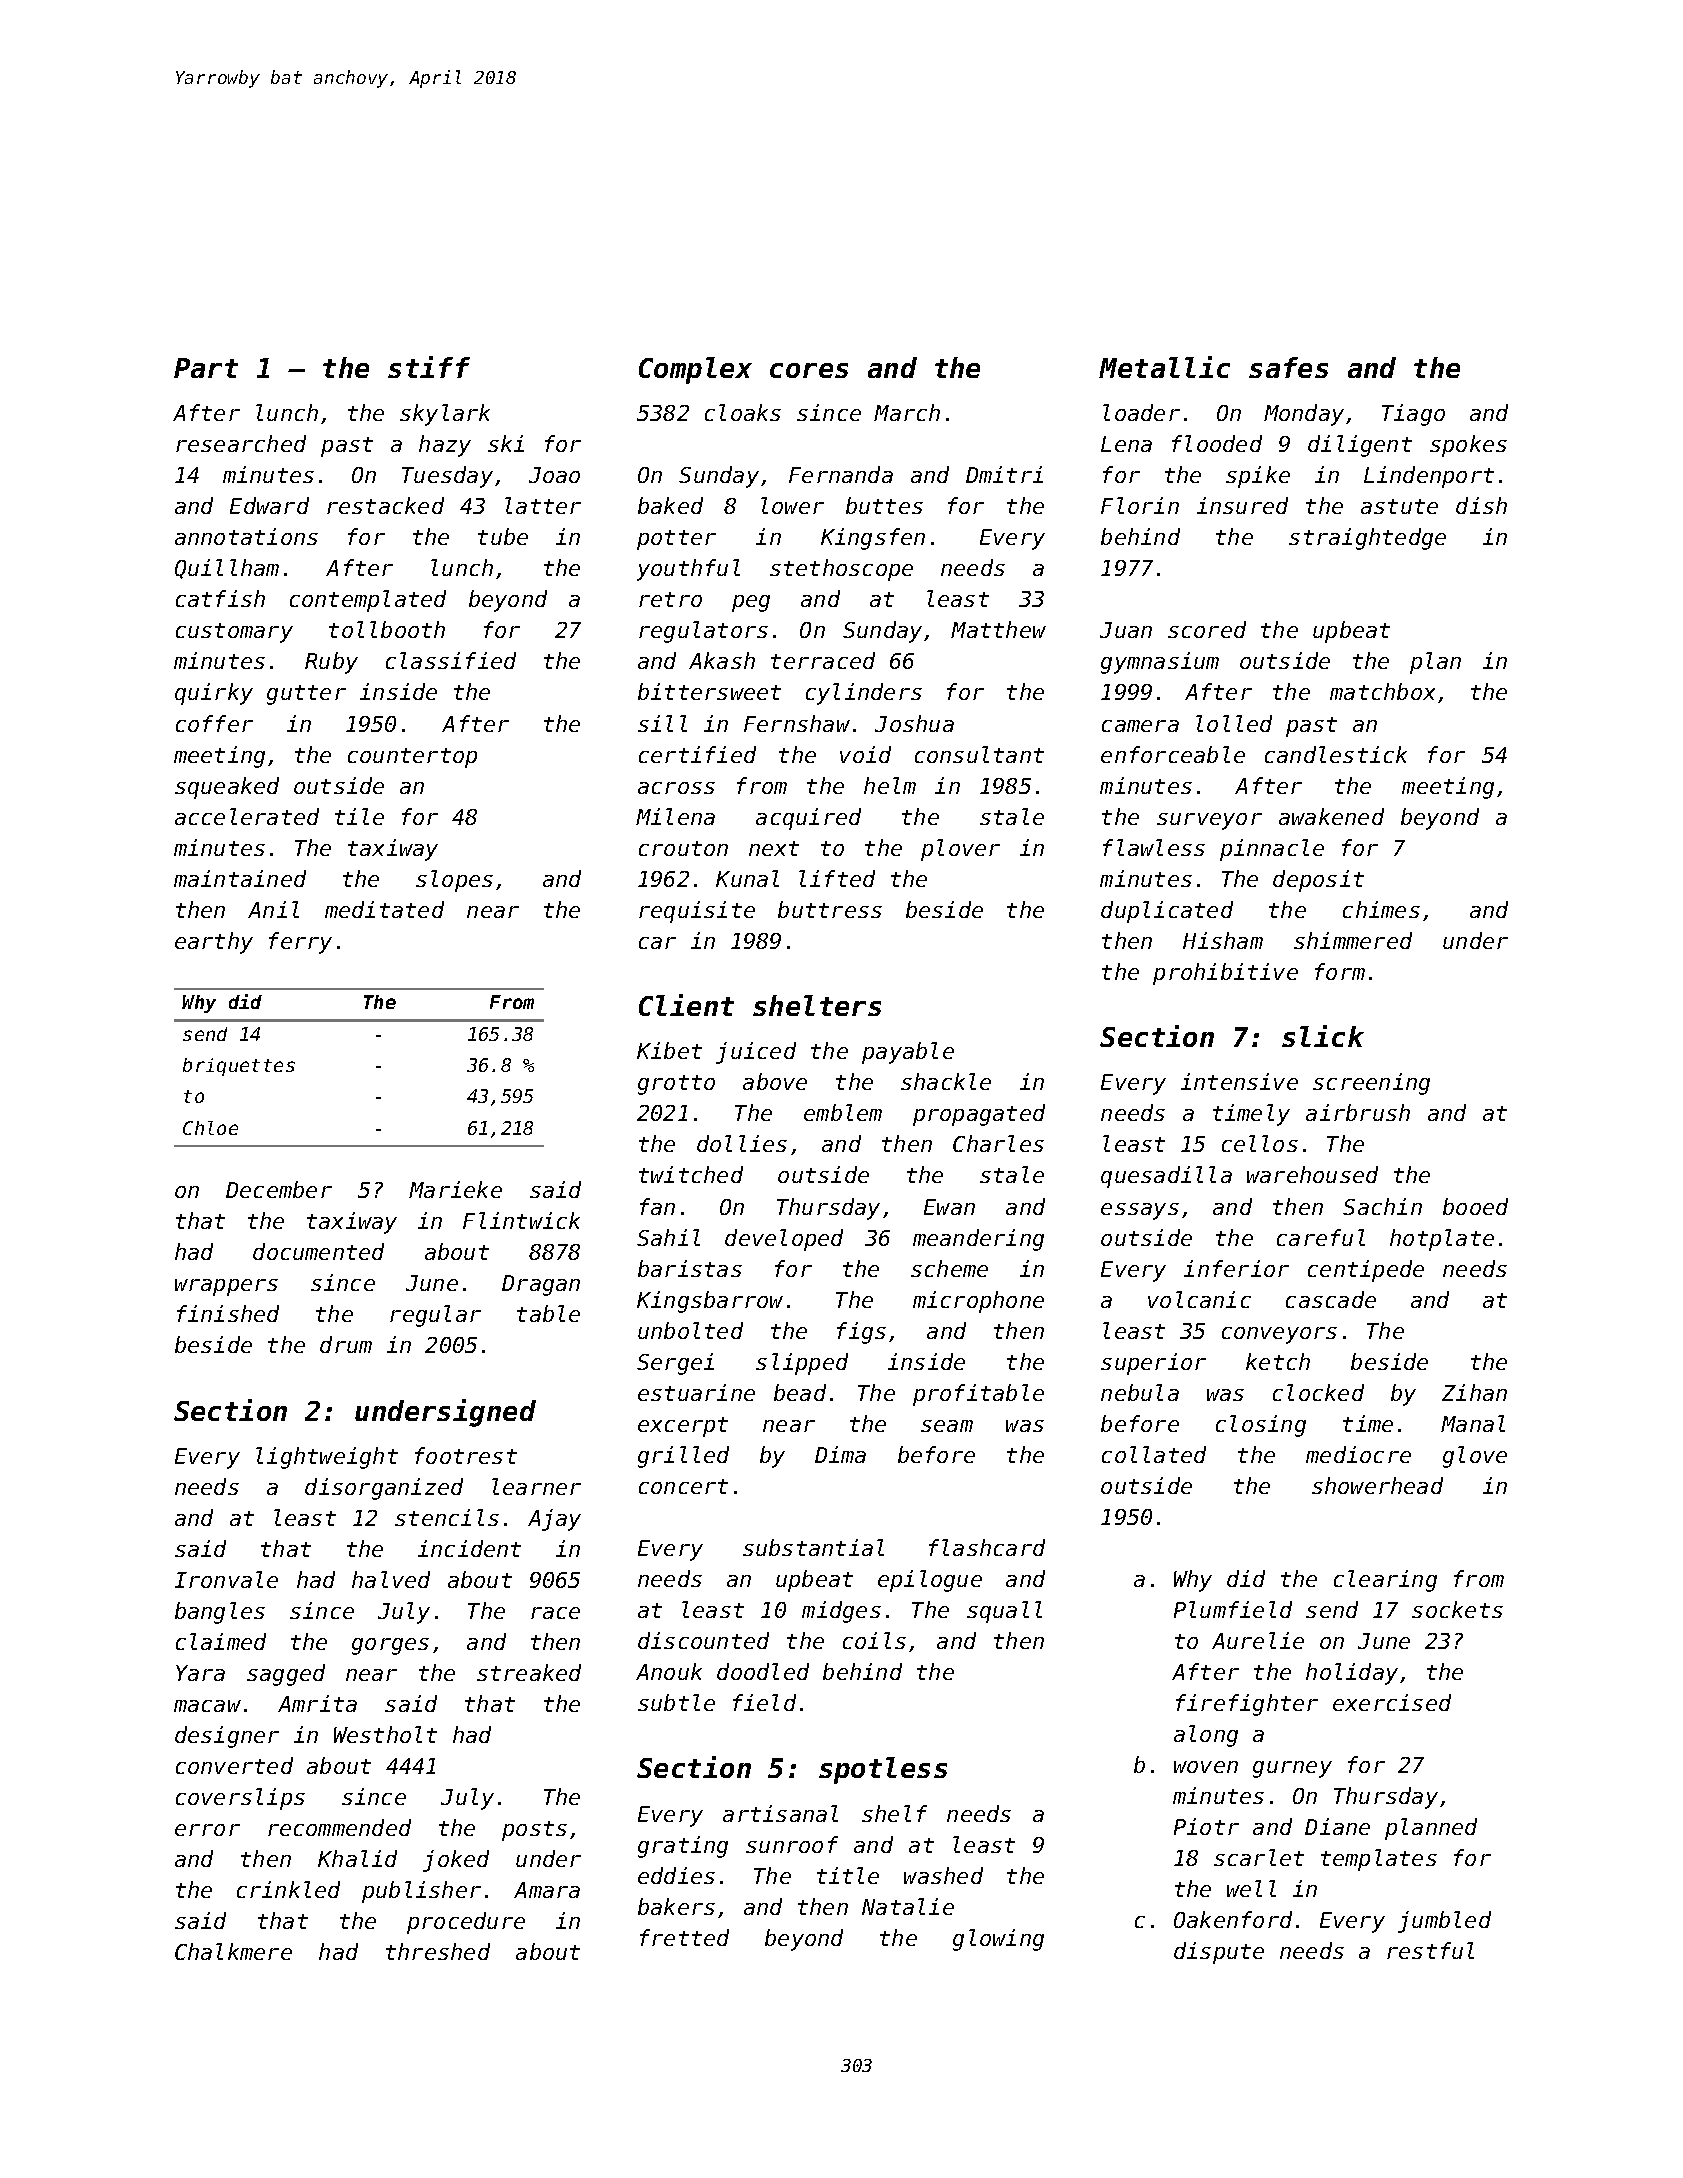 This screenshot has width=1683, height=2178. Describe the element at coordinates (894, 1813) in the screenshot. I see `shelf` at that location.
